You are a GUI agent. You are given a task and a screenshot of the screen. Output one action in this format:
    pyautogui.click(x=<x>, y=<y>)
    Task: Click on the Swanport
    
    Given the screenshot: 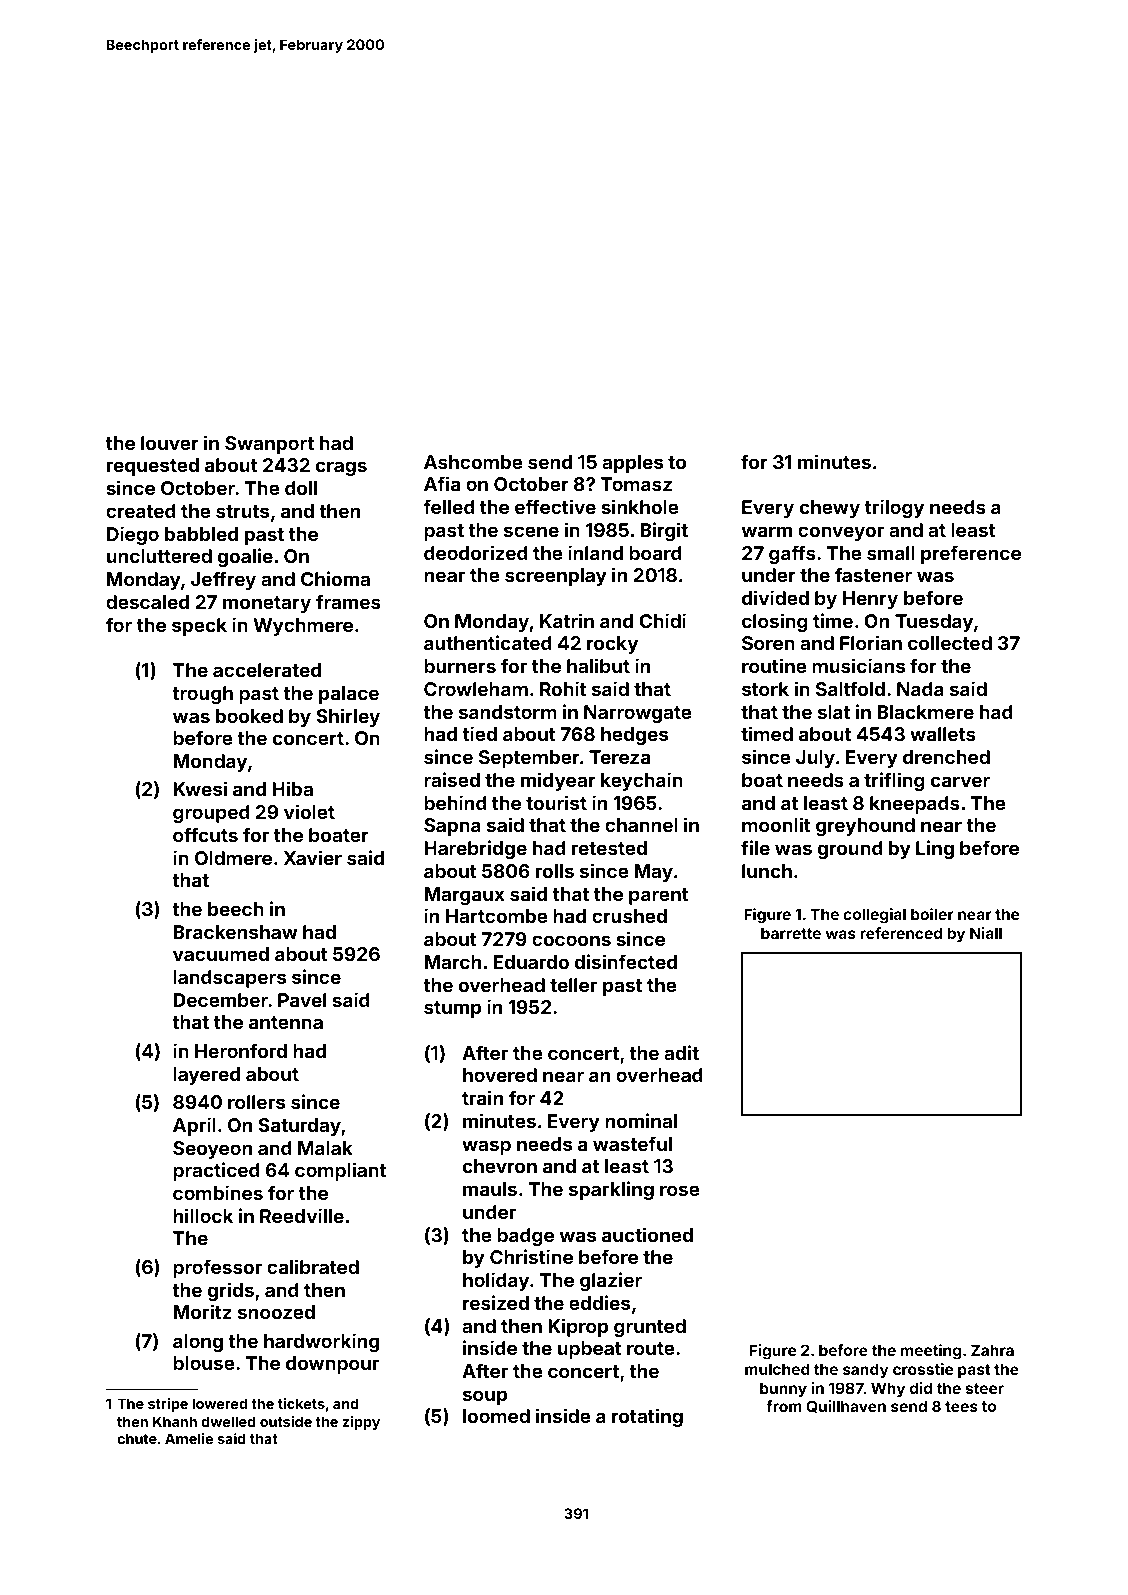 What is the action you would take?
    pyautogui.click(x=269, y=445)
